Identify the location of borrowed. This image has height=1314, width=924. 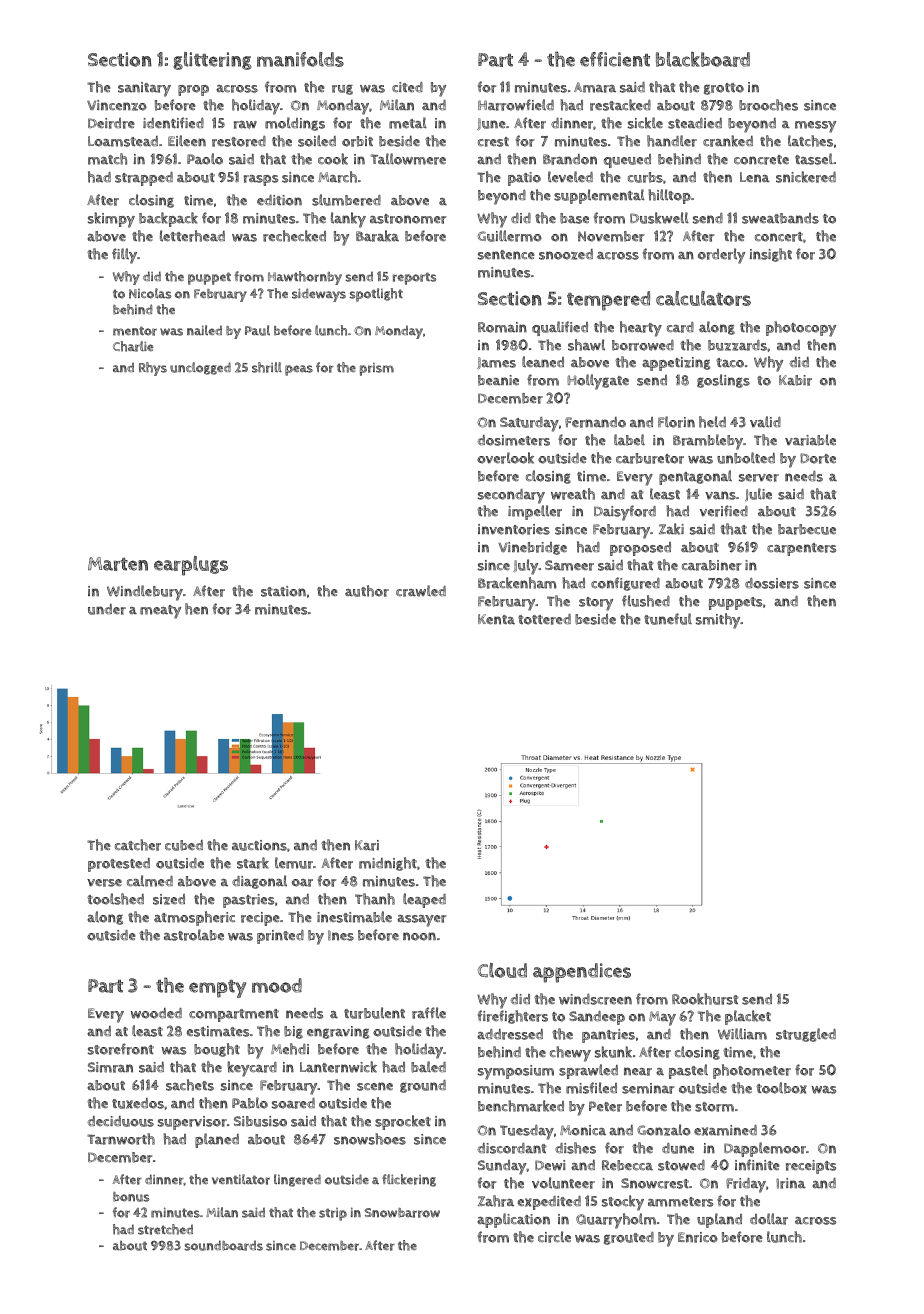
(643, 345).
